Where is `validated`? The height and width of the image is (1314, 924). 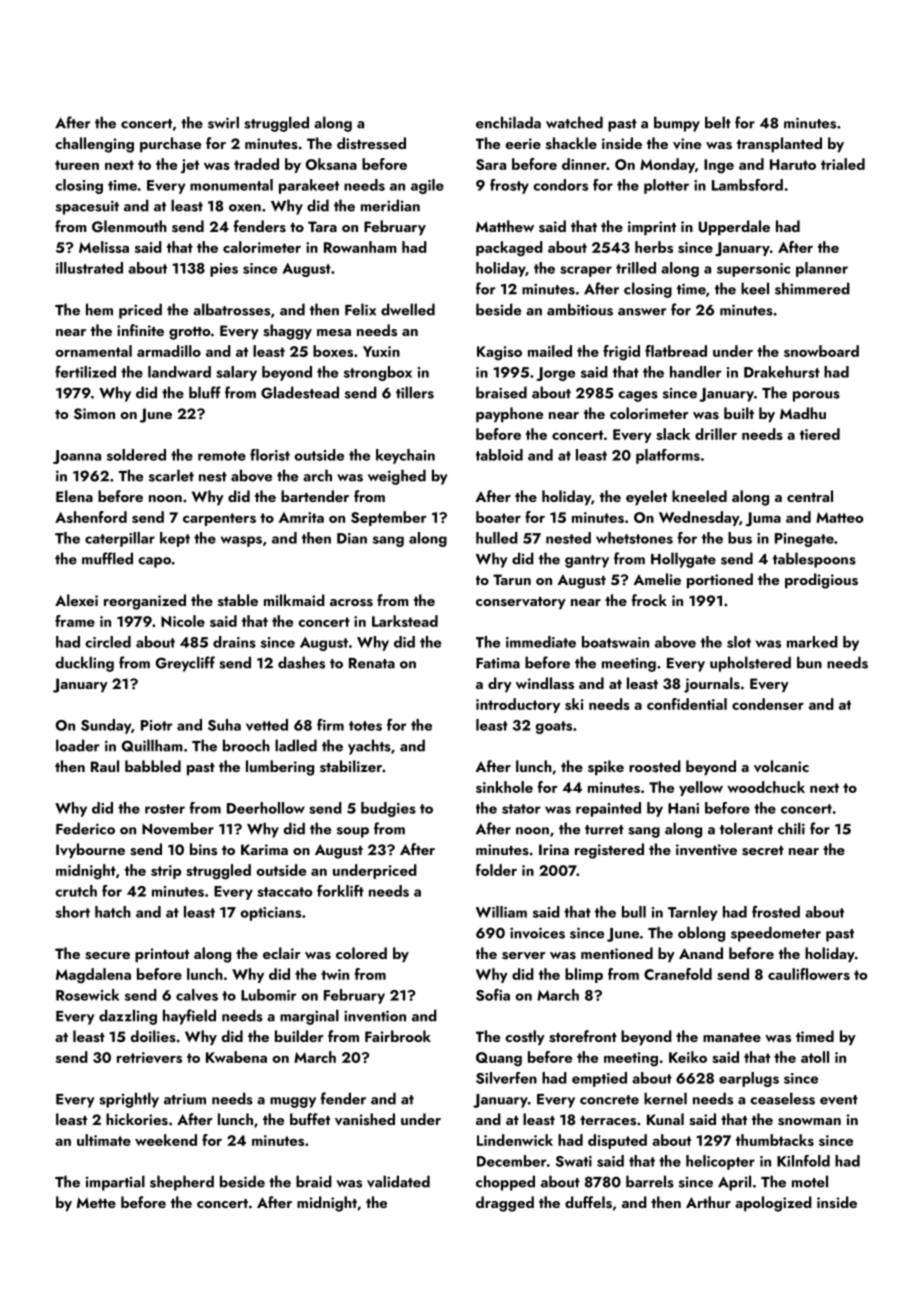
validated is located at coordinates (398, 1181).
